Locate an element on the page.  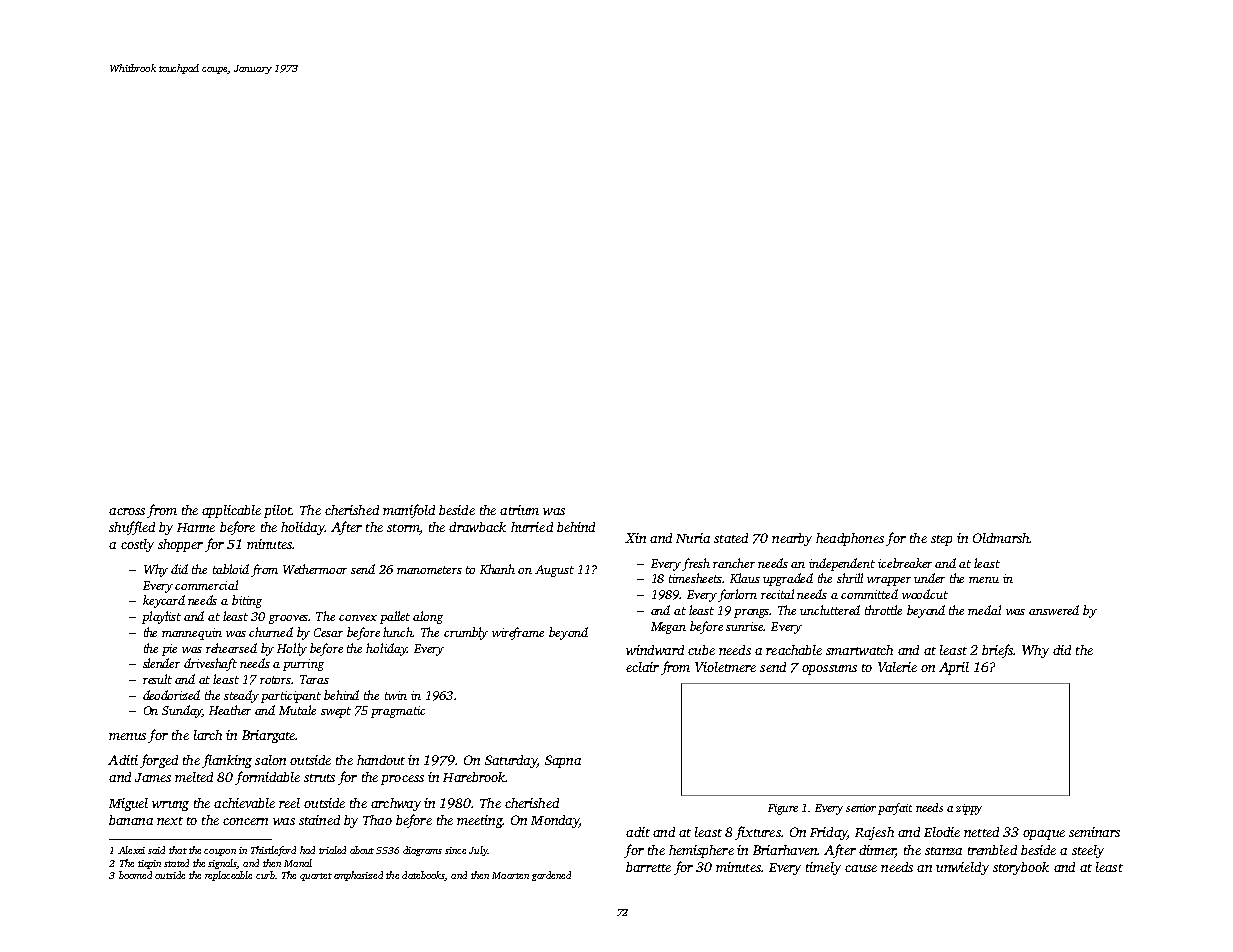
along is located at coordinates (428, 617).
